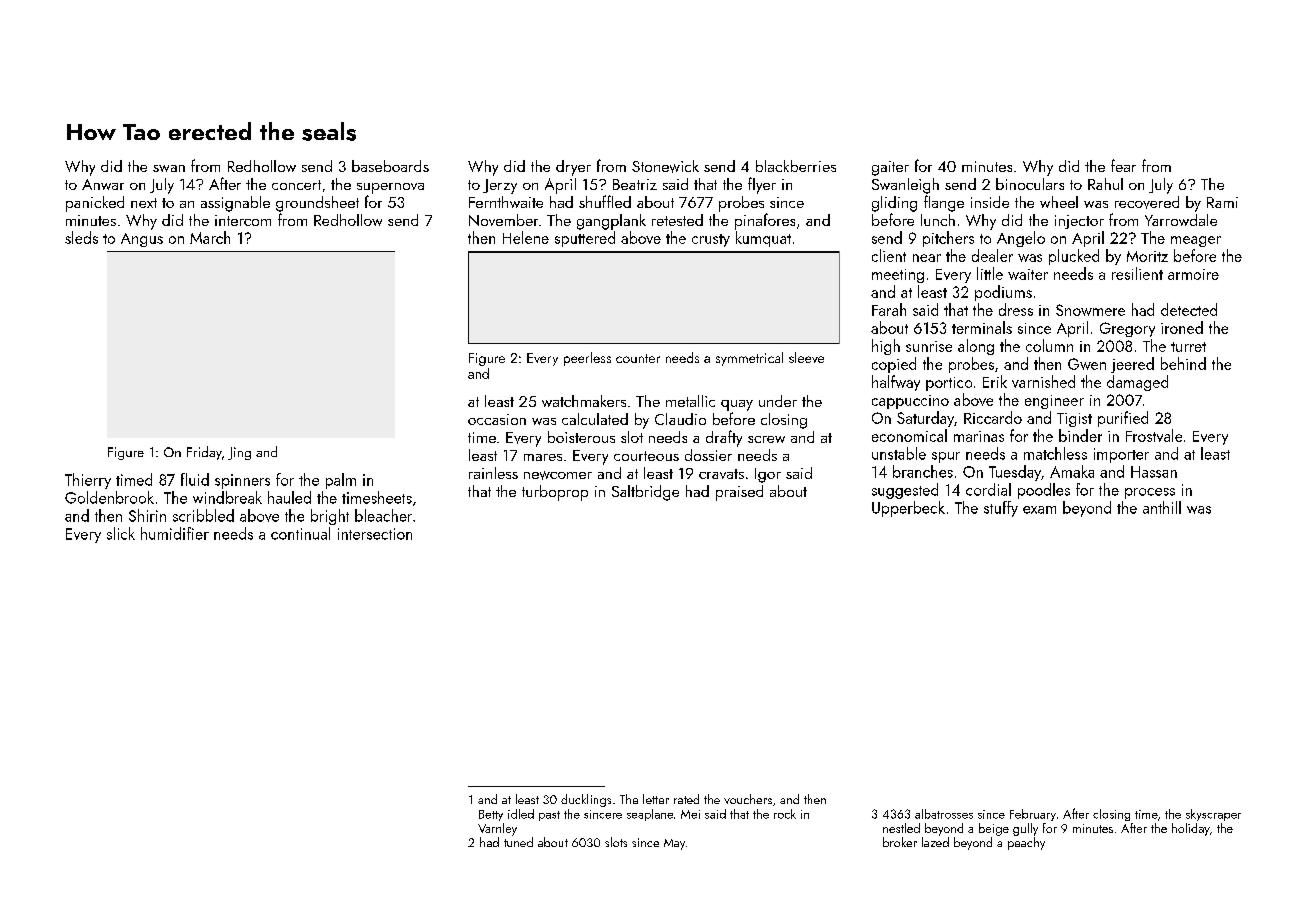 The width and height of the document is (1308, 924). What do you see at coordinates (645, 493) in the document?
I see `Saltbridge` at bounding box center [645, 493].
